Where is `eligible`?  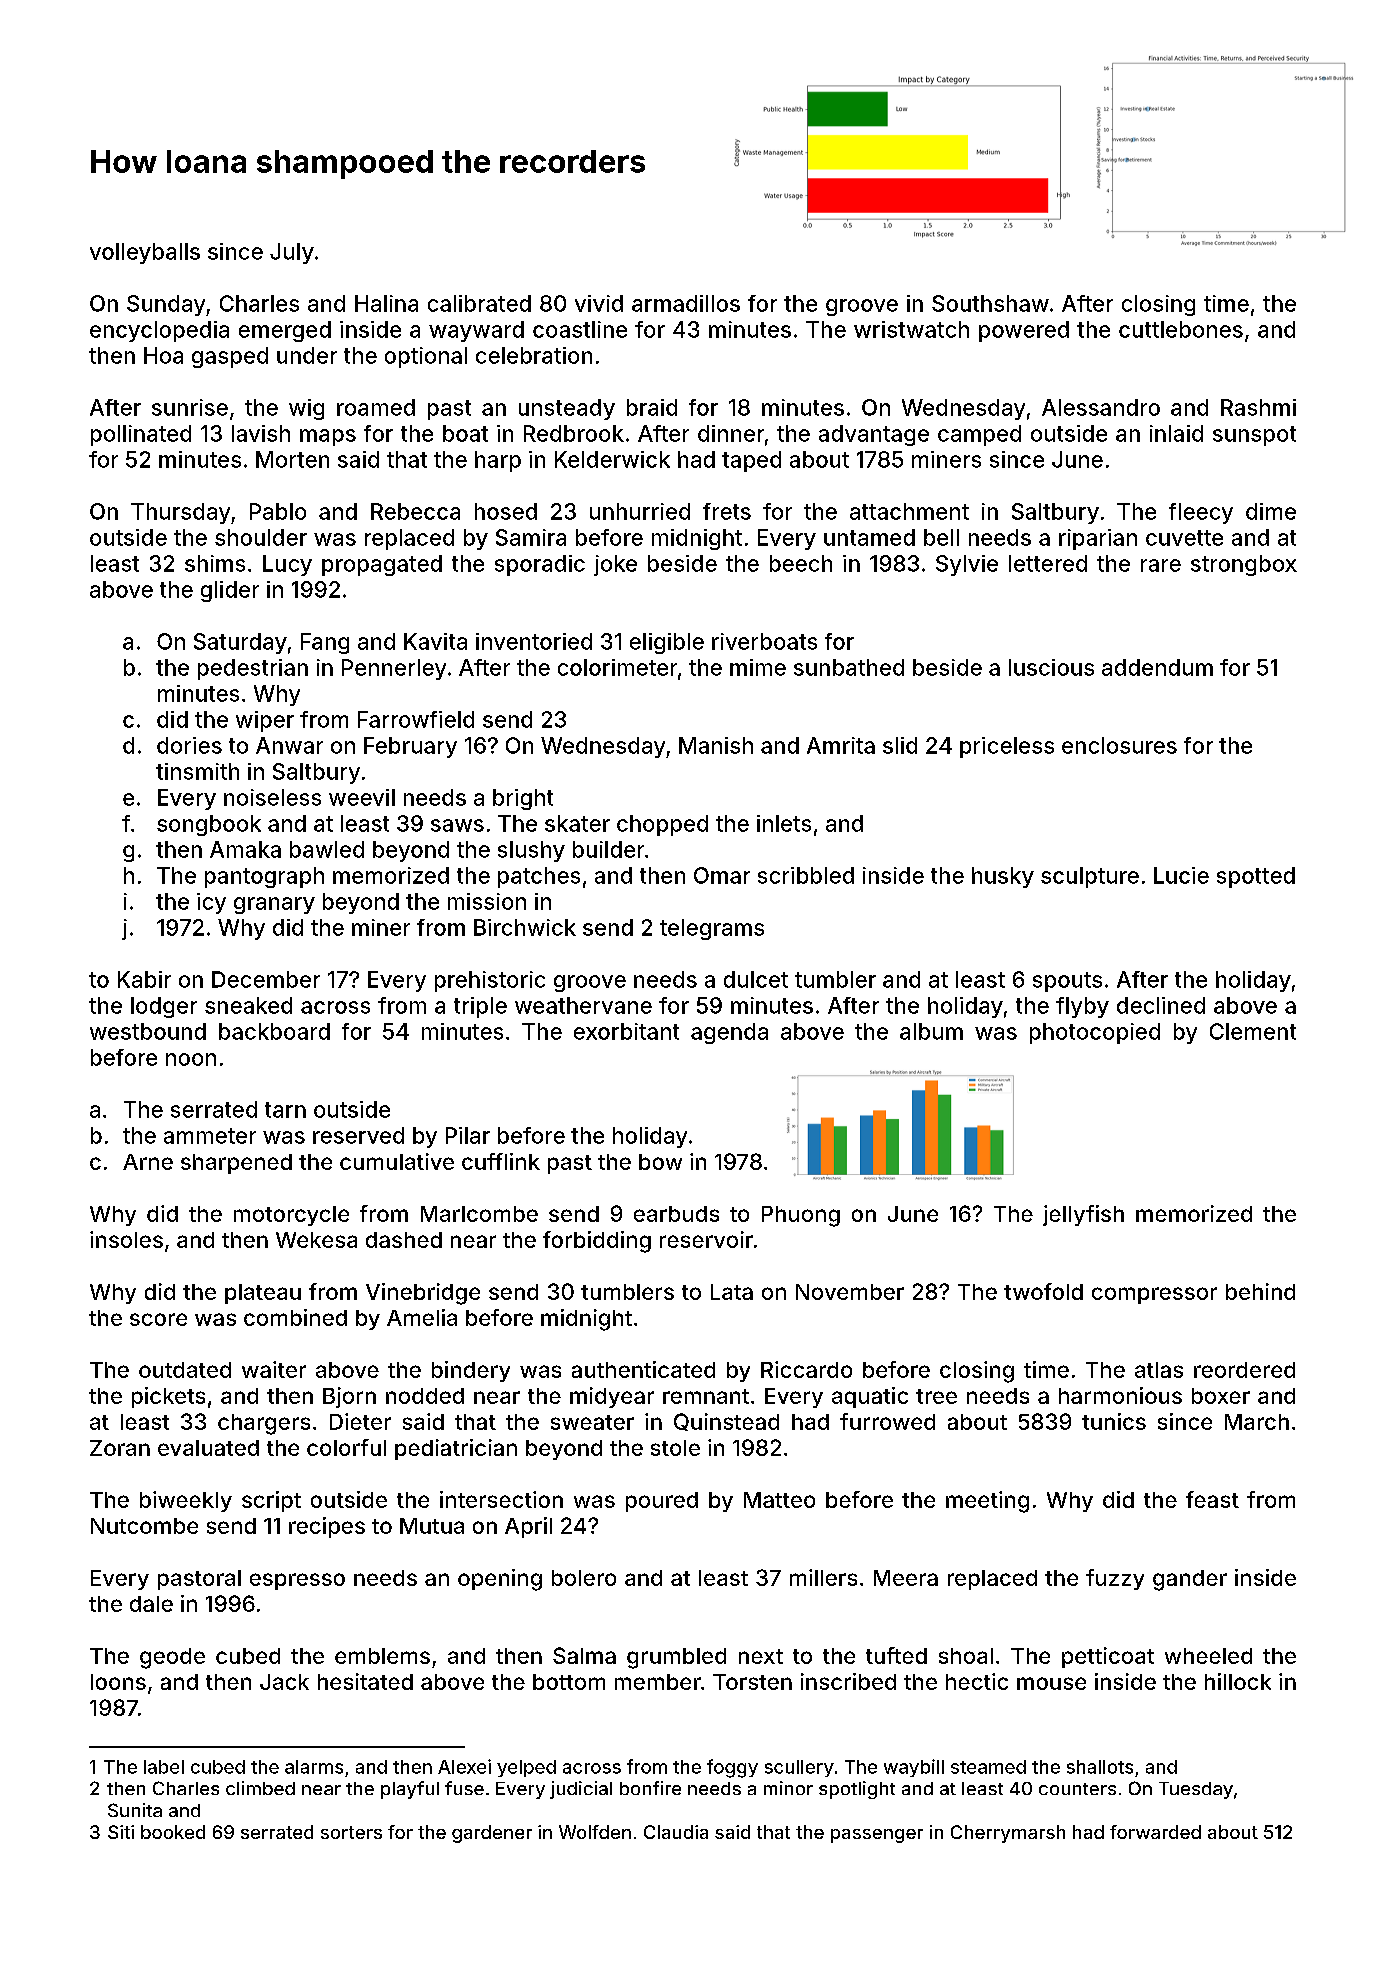
eligible is located at coordinates (667, 643).
